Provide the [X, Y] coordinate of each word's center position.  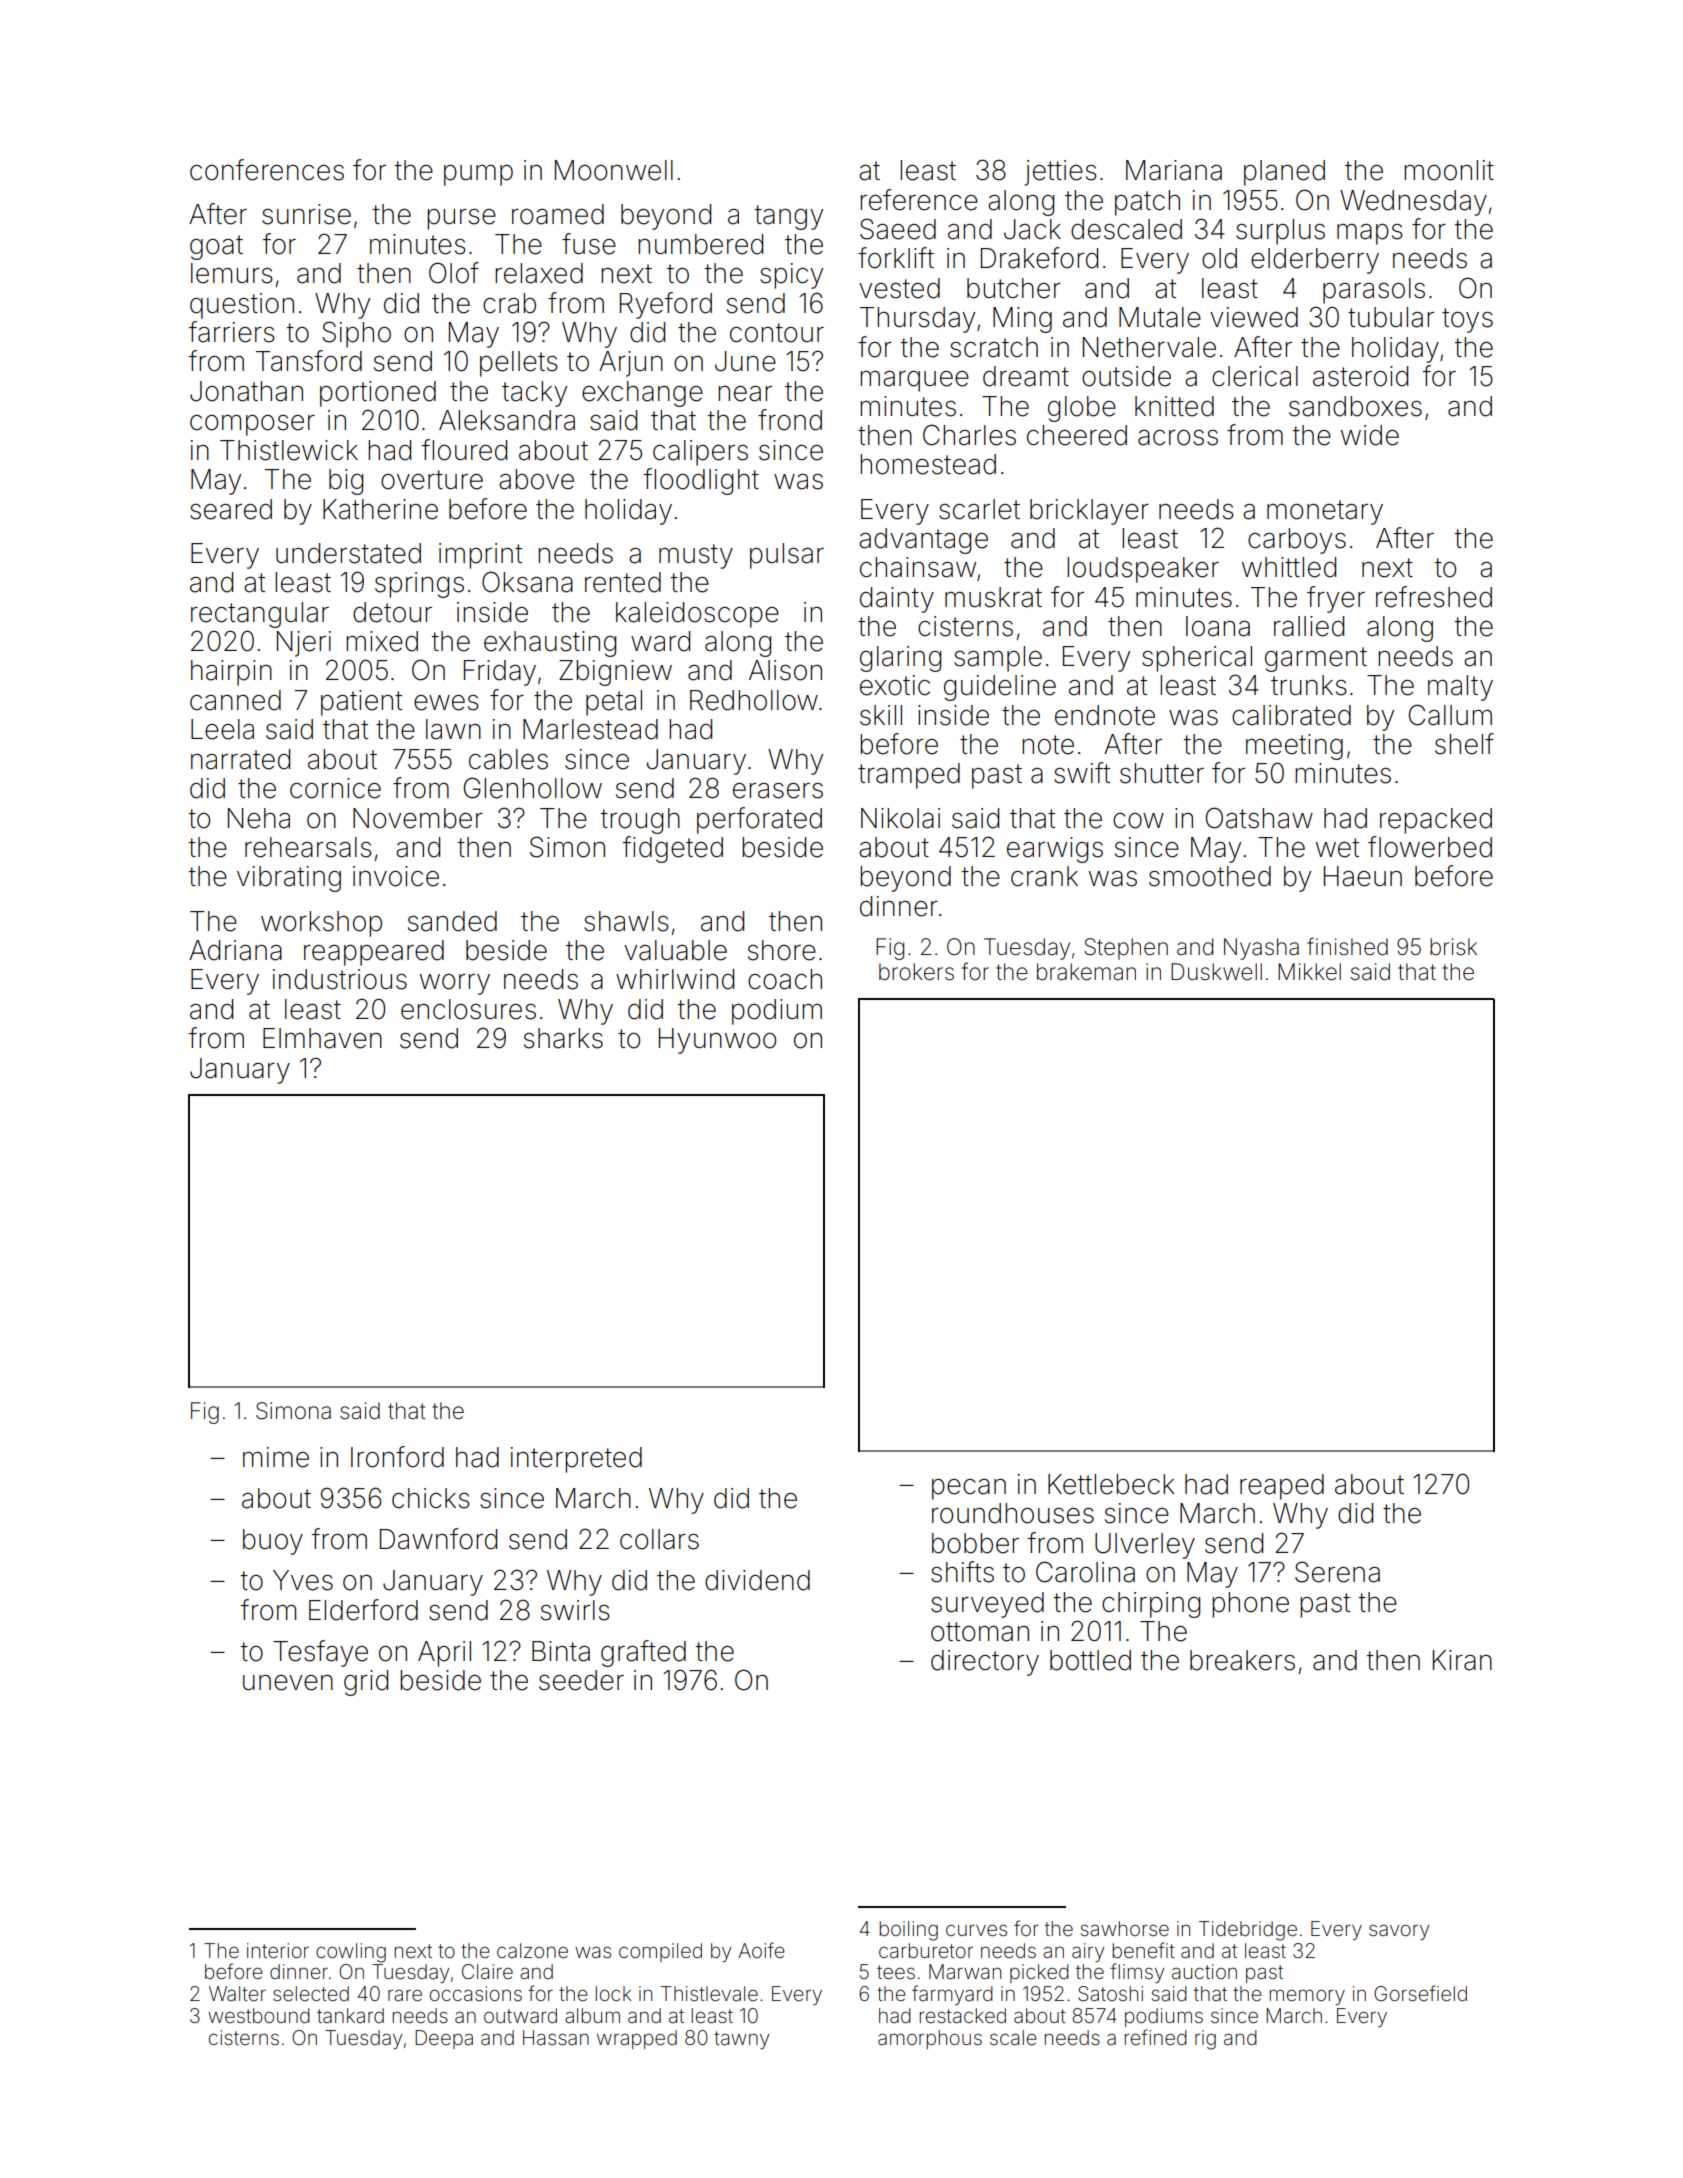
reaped [1282, 1487]
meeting [1294, 747]
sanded [452, 921]
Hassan [556, 2037]
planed [1284, 173]
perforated [759, 820]
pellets [519, 364]
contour [777, 333]
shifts [962, 1572]
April [444, 1654]
